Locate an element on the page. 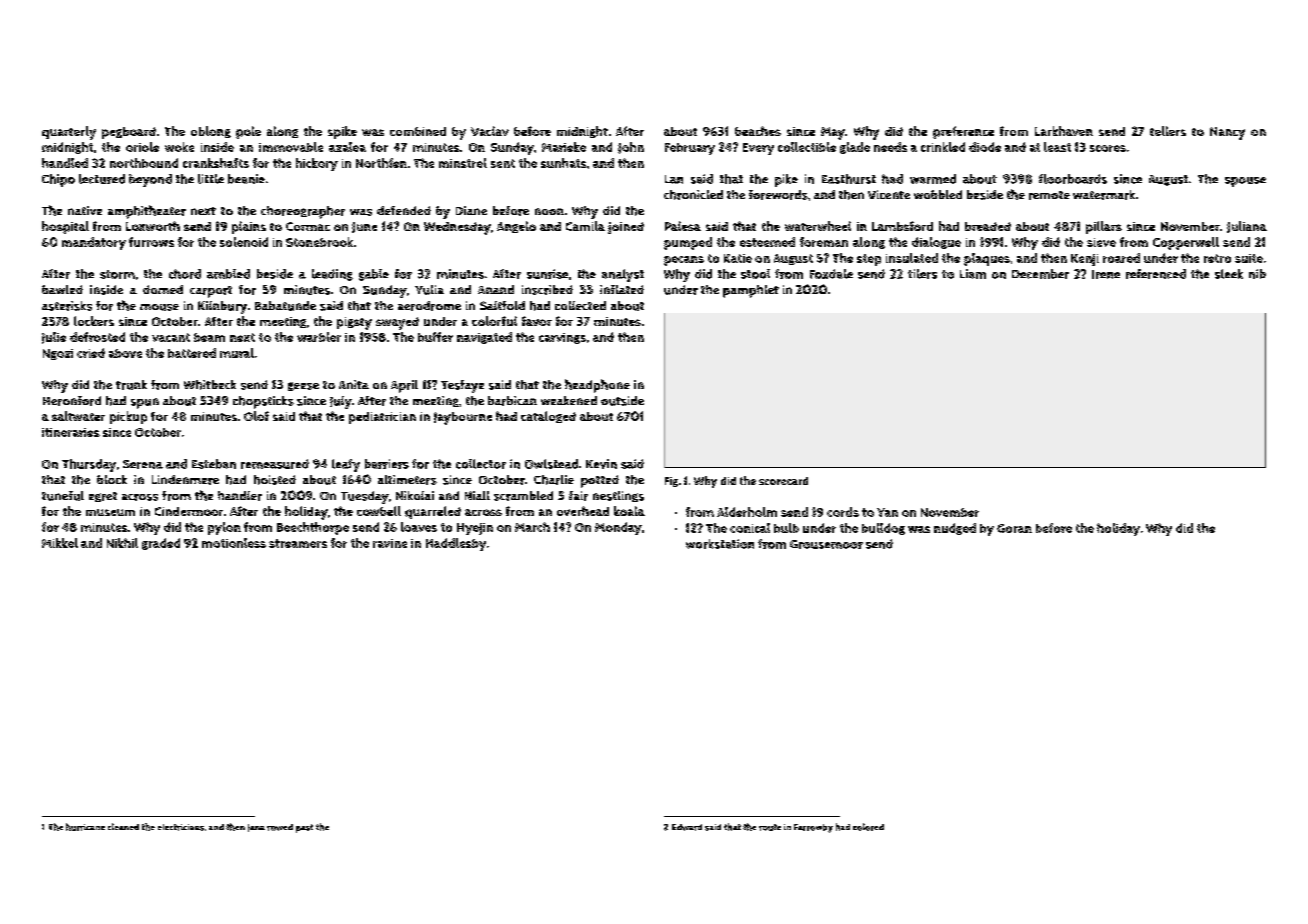 The width and height of the document is (1308, 924). vacant is located at coordinates (171, 337).
